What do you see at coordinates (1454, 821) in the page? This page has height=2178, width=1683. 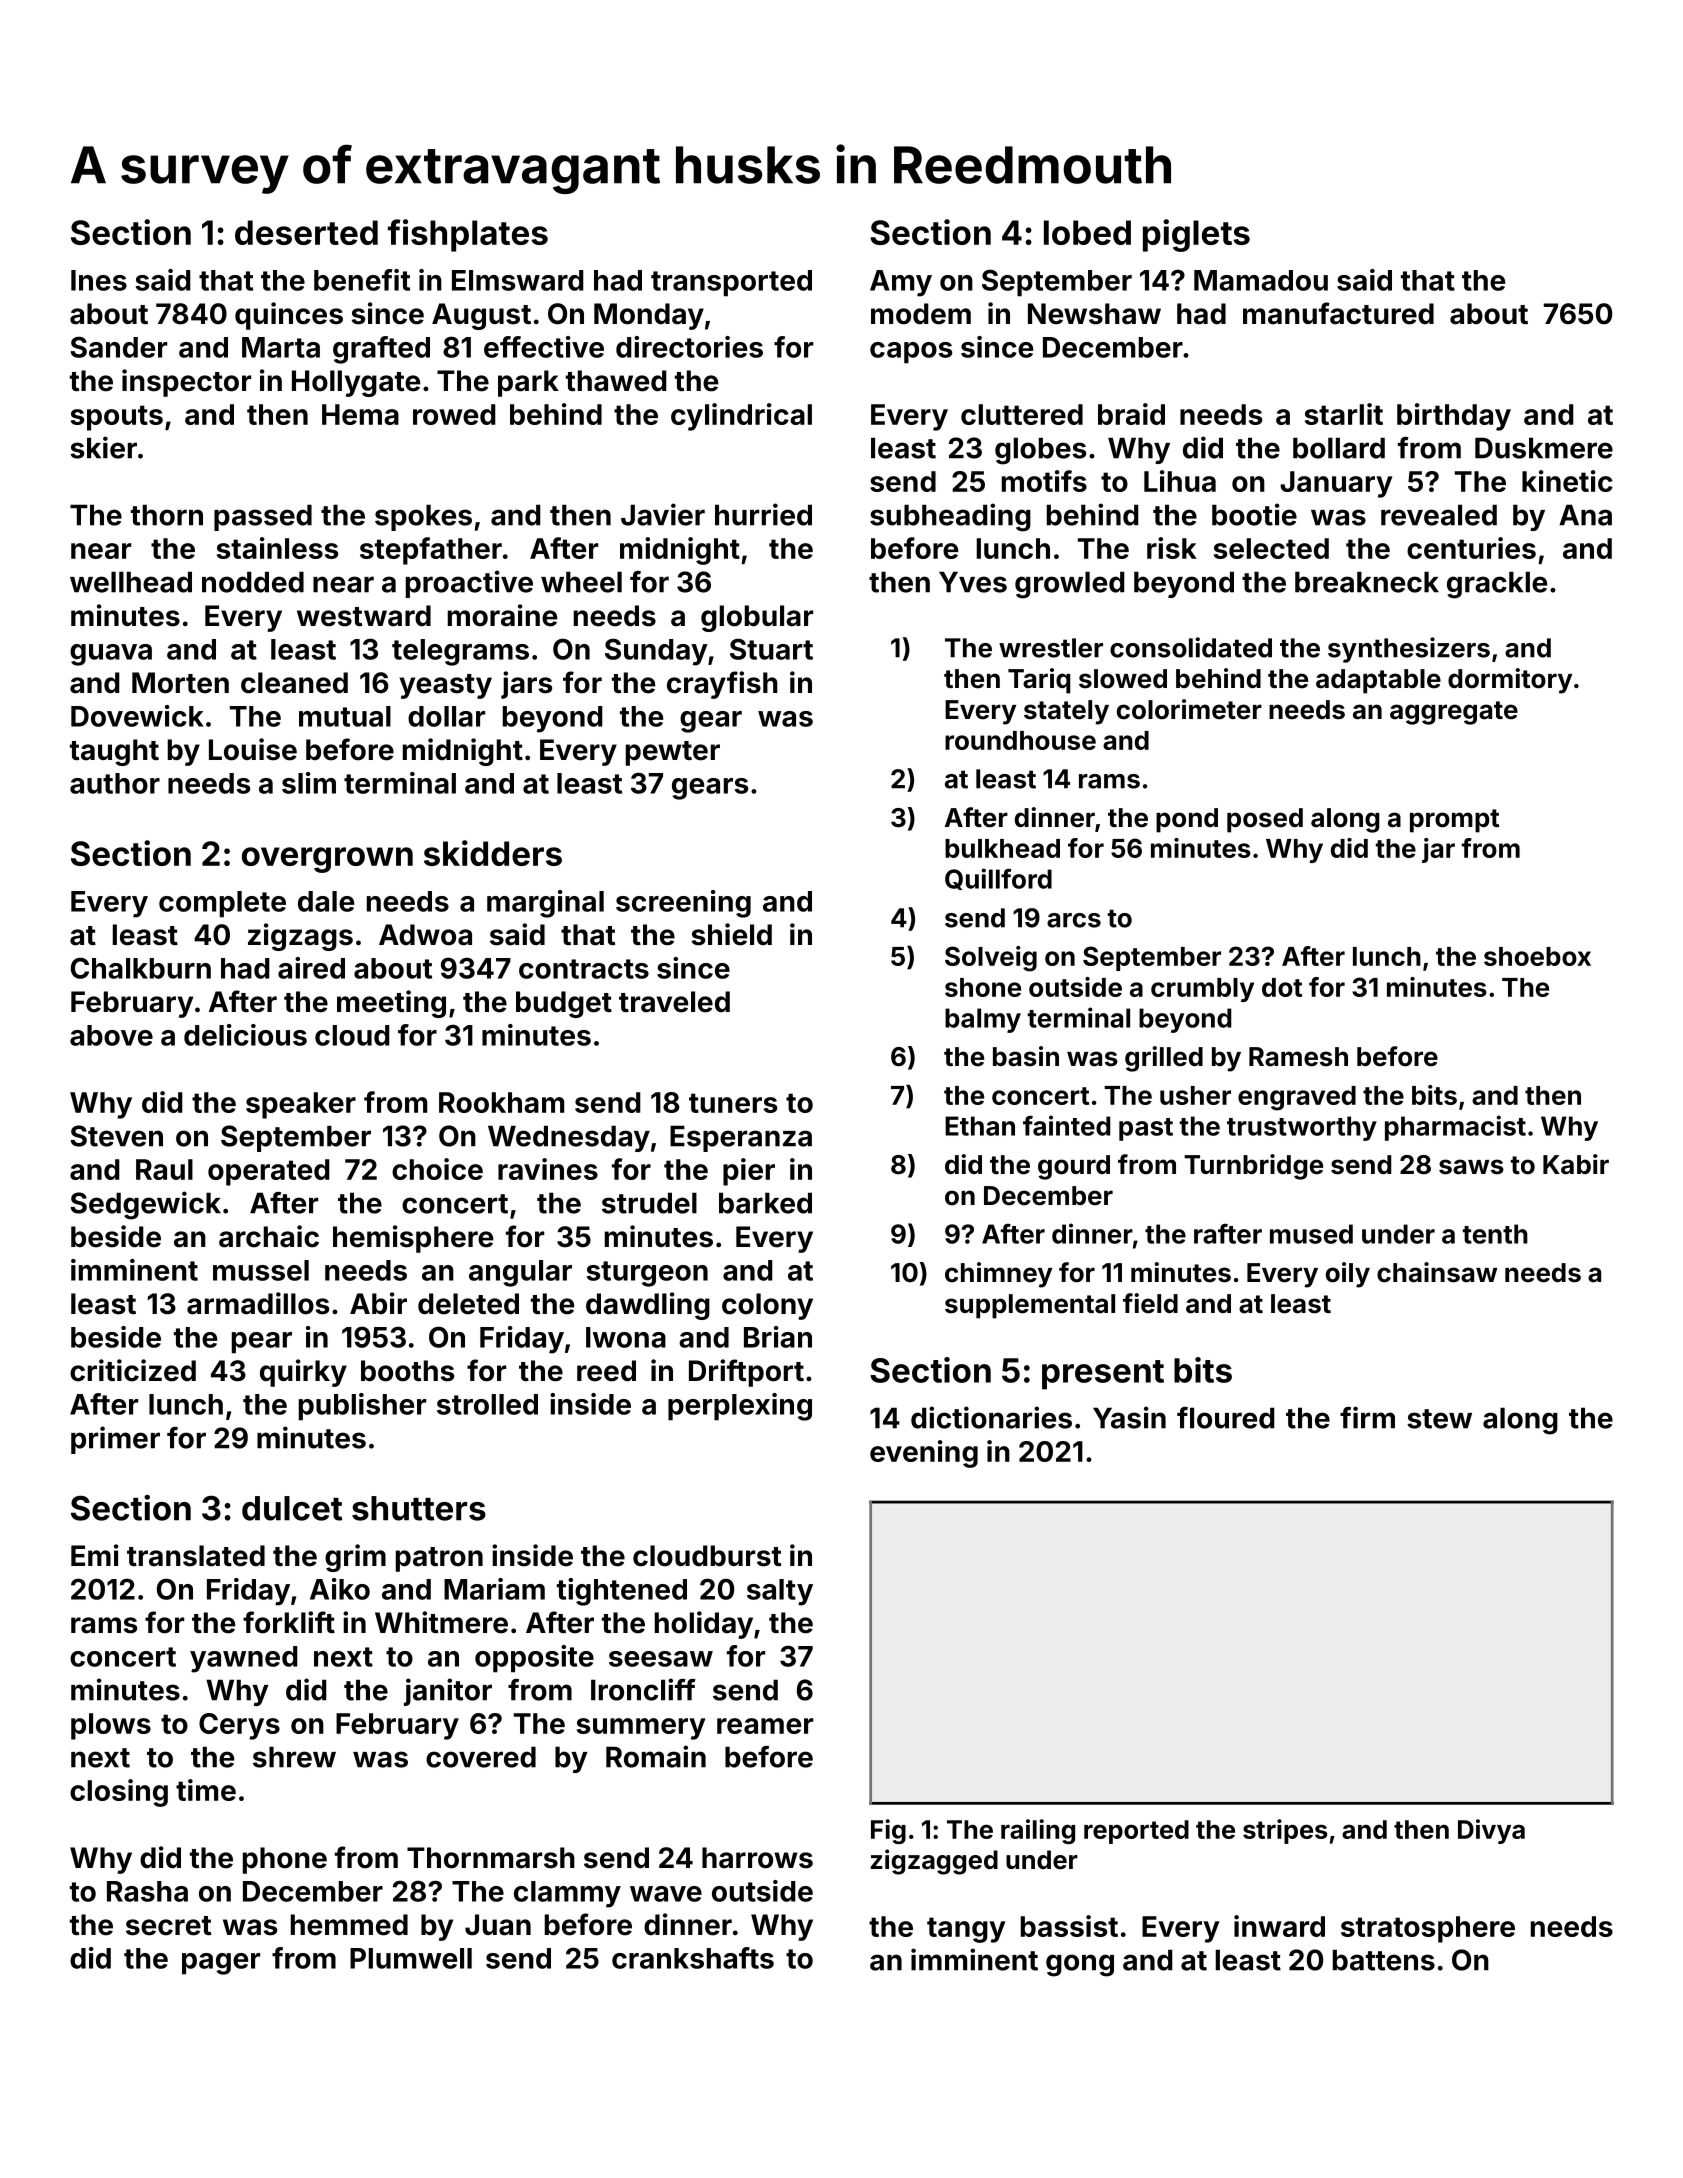 I see `prompt` at bounding box center [1454, 821].
